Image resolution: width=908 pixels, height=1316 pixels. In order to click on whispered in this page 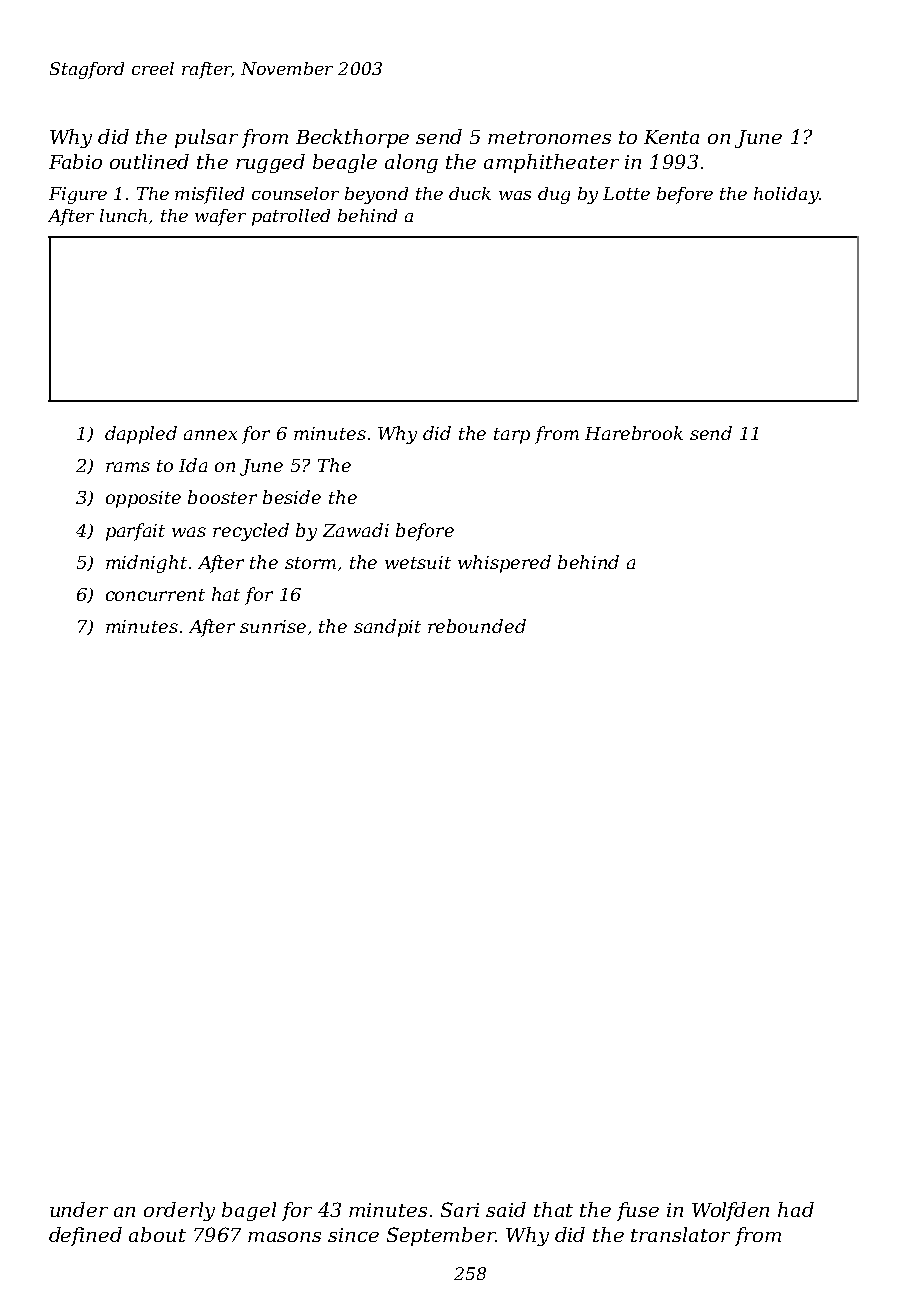, I will do `click(504, 564)`.
